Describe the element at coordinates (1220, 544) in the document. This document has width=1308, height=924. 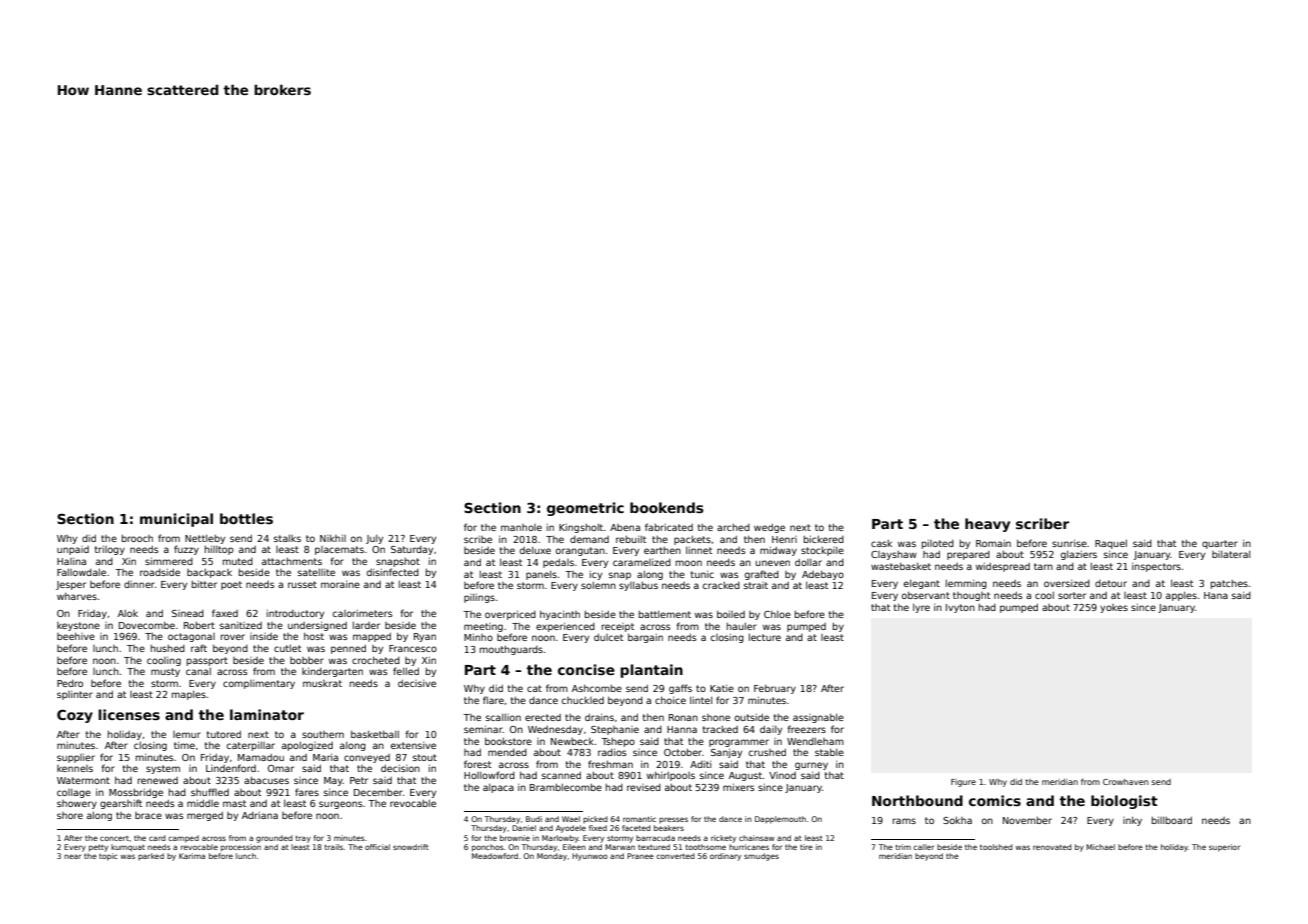
I see `quarter` at that location.
